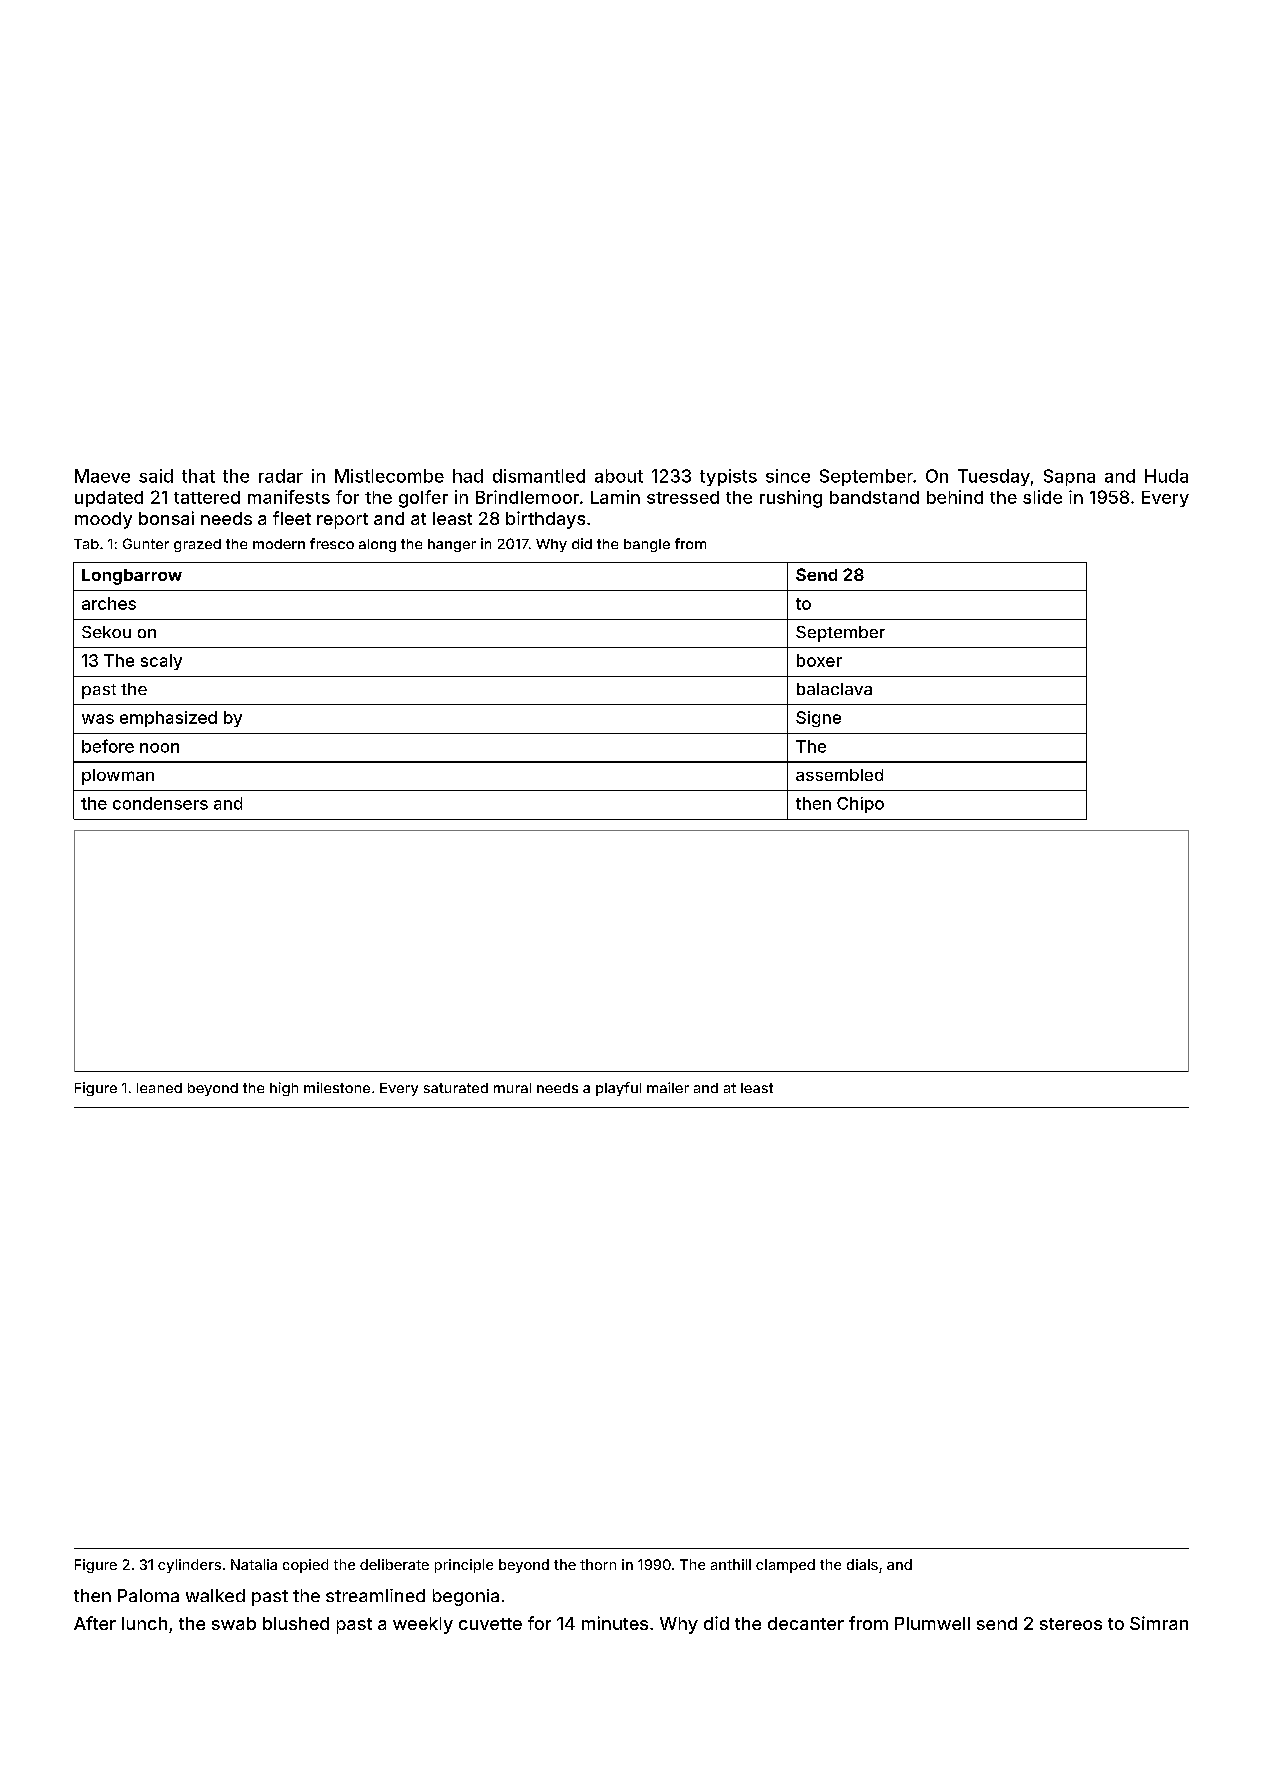 The height and width of the document is (1786, 1263). I want to click on Tuesday, so click(994, 477).
